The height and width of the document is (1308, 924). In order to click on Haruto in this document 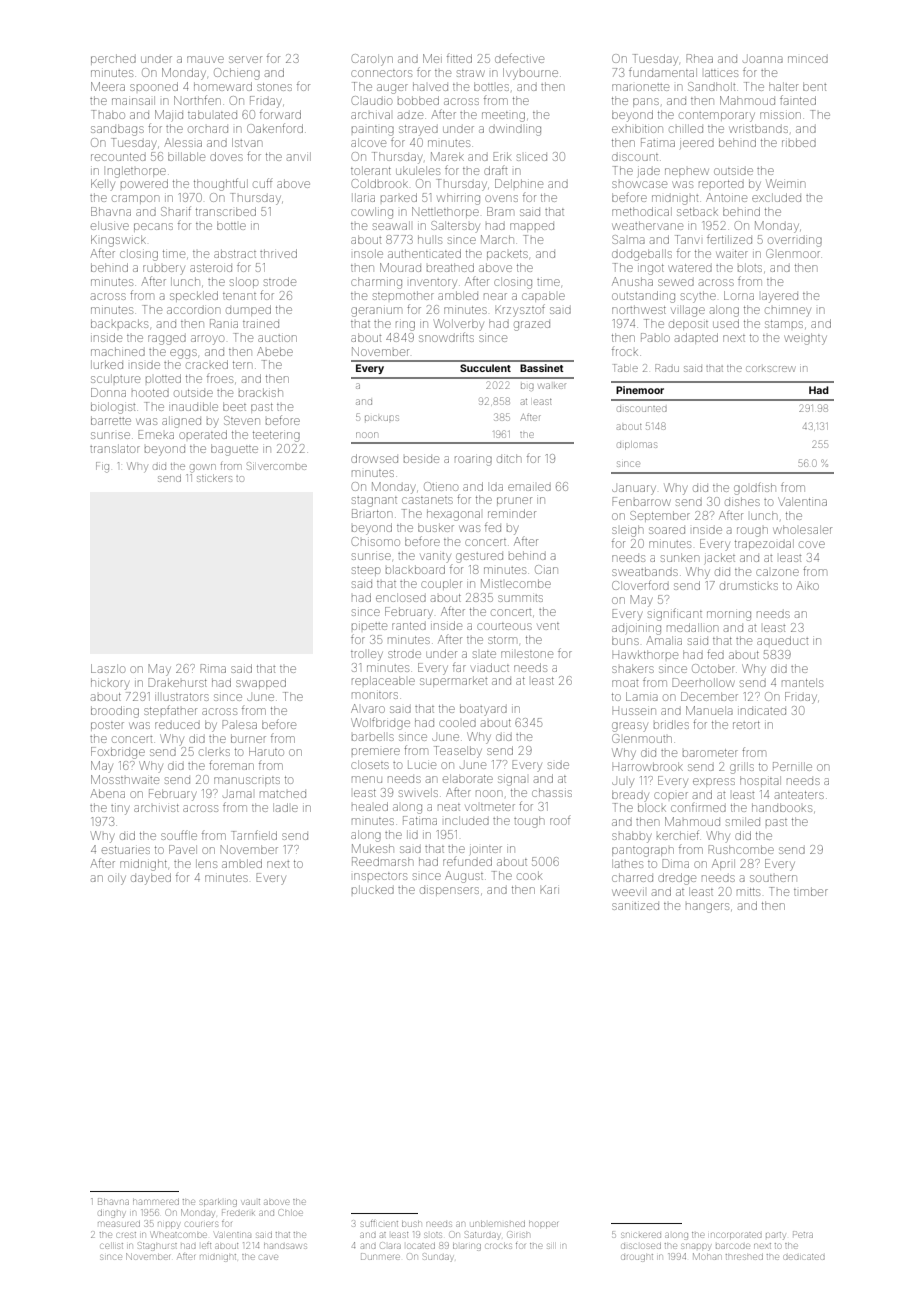, I will do `click(266, 751)`.
